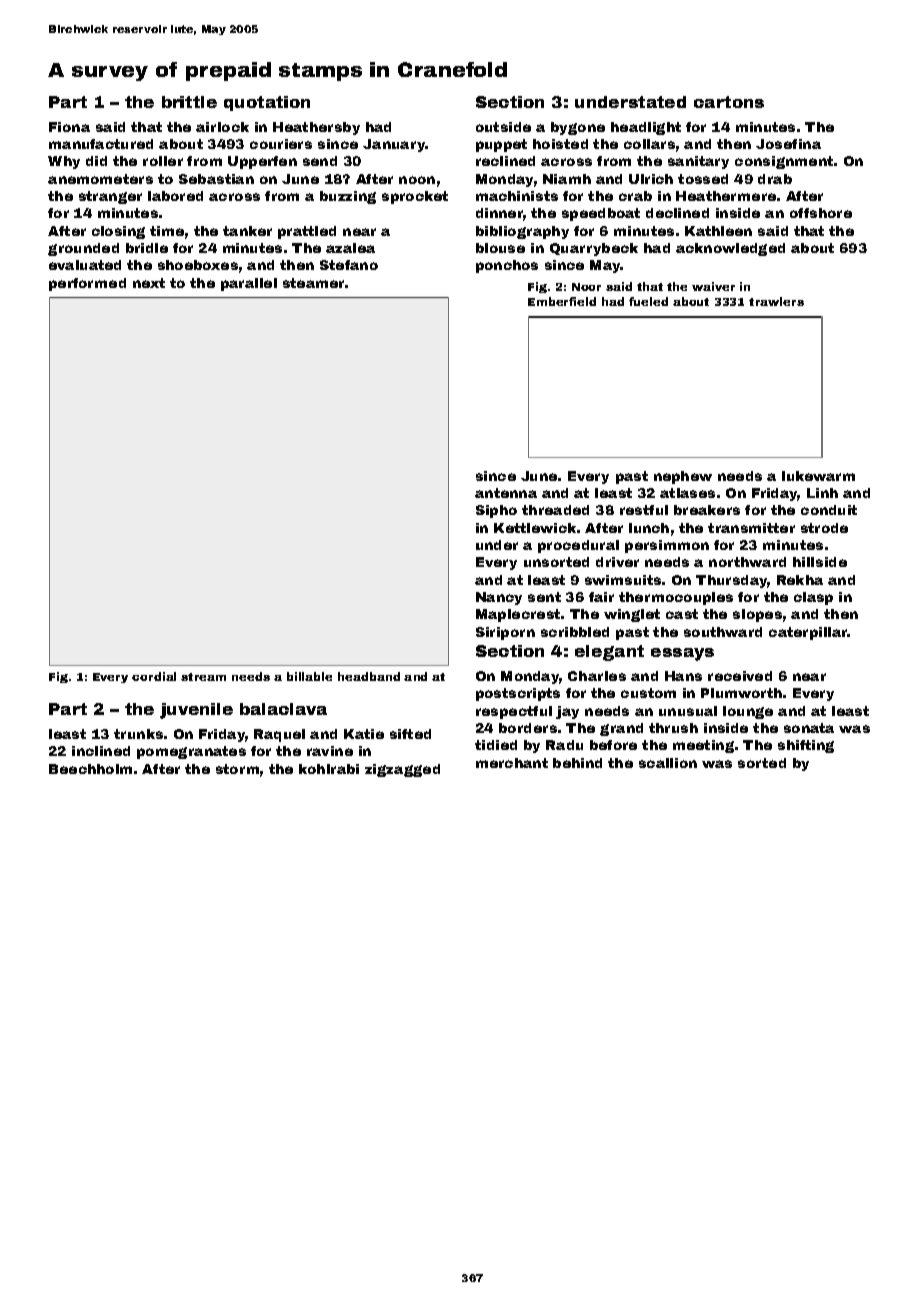 This screenshot has height=1308, width=924. I want to click on azalea, so click(350, 248).
